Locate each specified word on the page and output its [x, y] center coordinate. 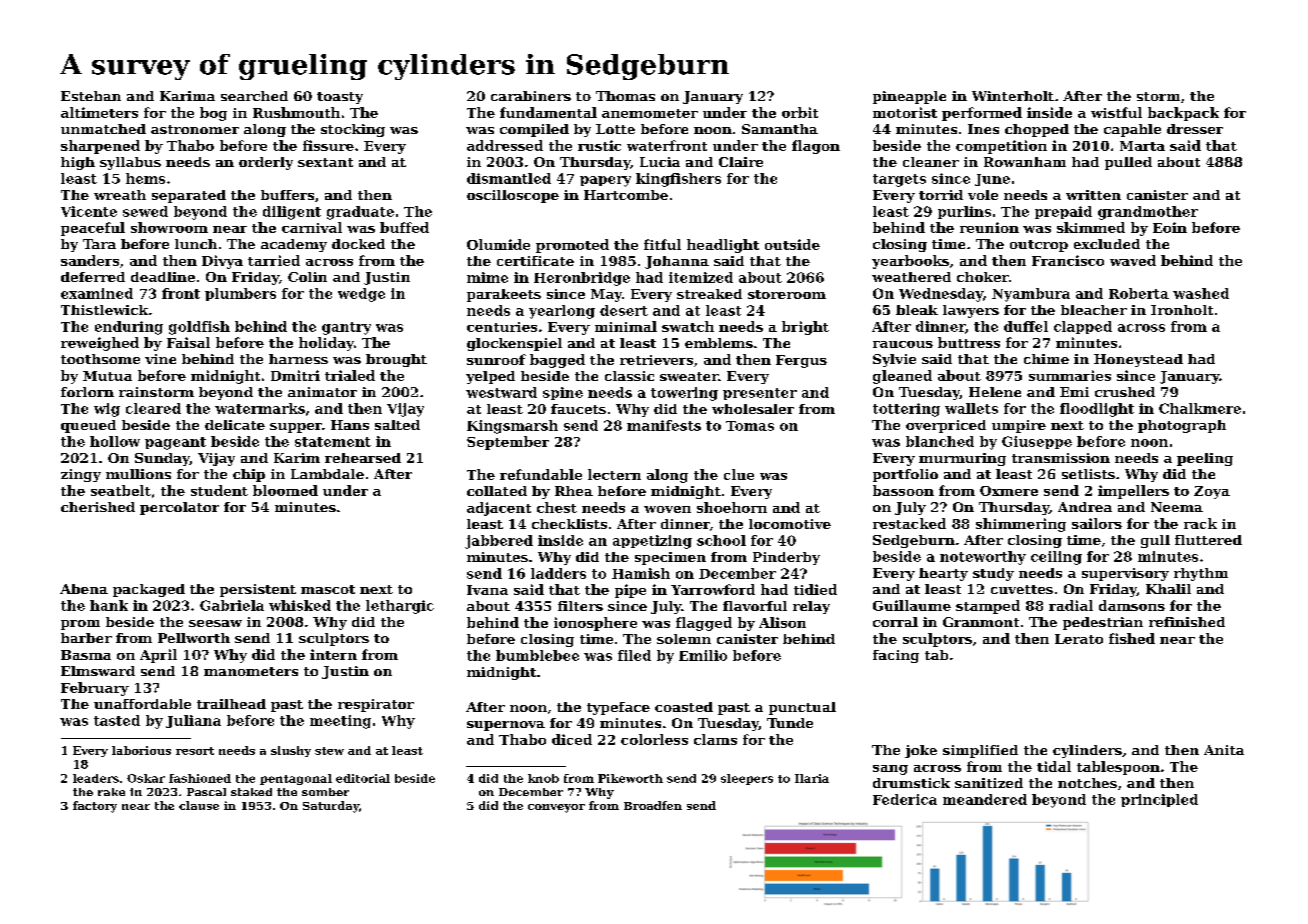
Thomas [625, 96]
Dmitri [295, 375]
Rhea [574, 491]
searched [254, 96]
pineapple [909, 97]
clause [199, 805]
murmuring [962, 459]
